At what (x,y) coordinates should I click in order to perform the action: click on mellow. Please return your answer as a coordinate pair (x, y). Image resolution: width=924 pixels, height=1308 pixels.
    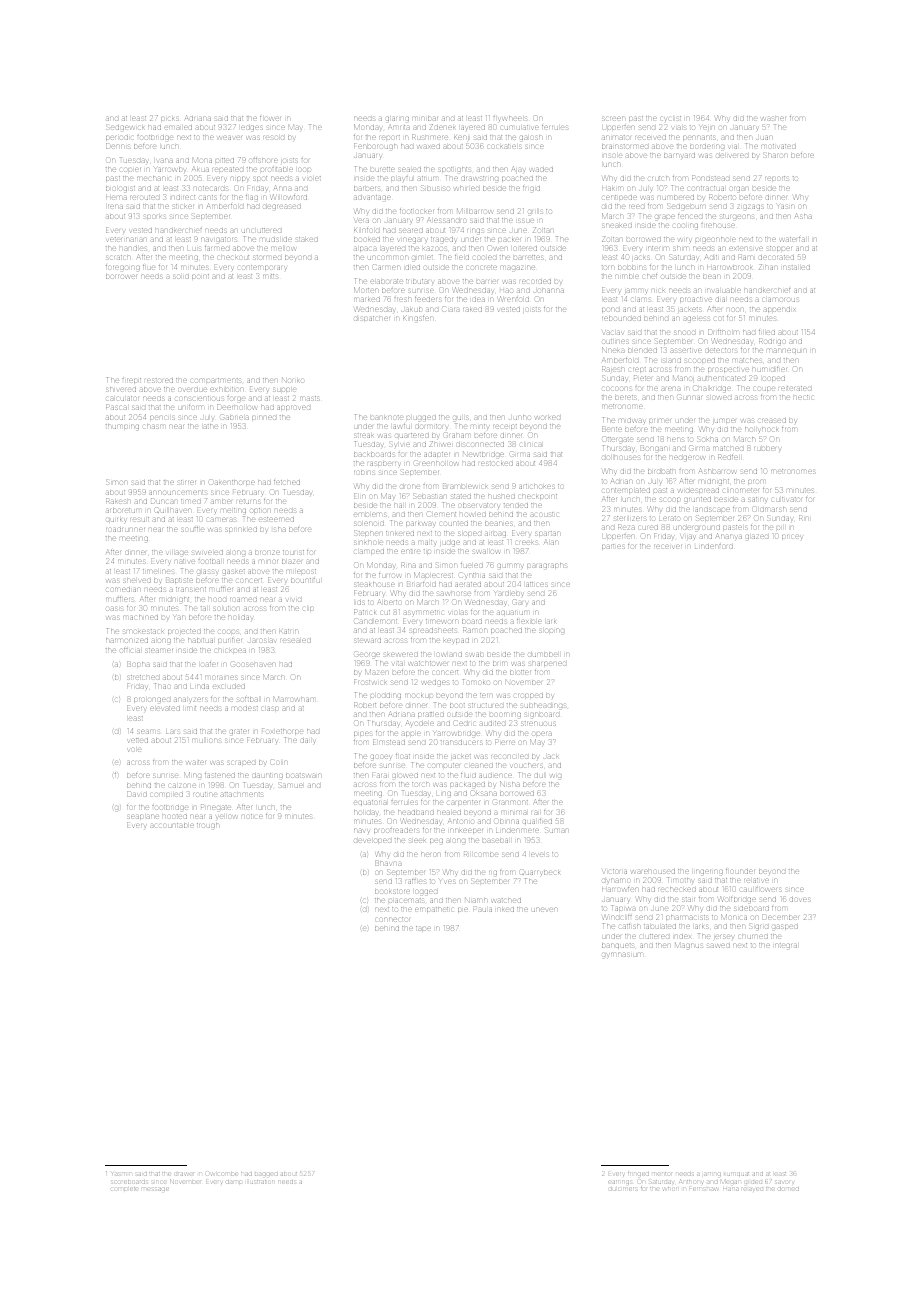
    Looking at the image, I should click on (283, 249).
